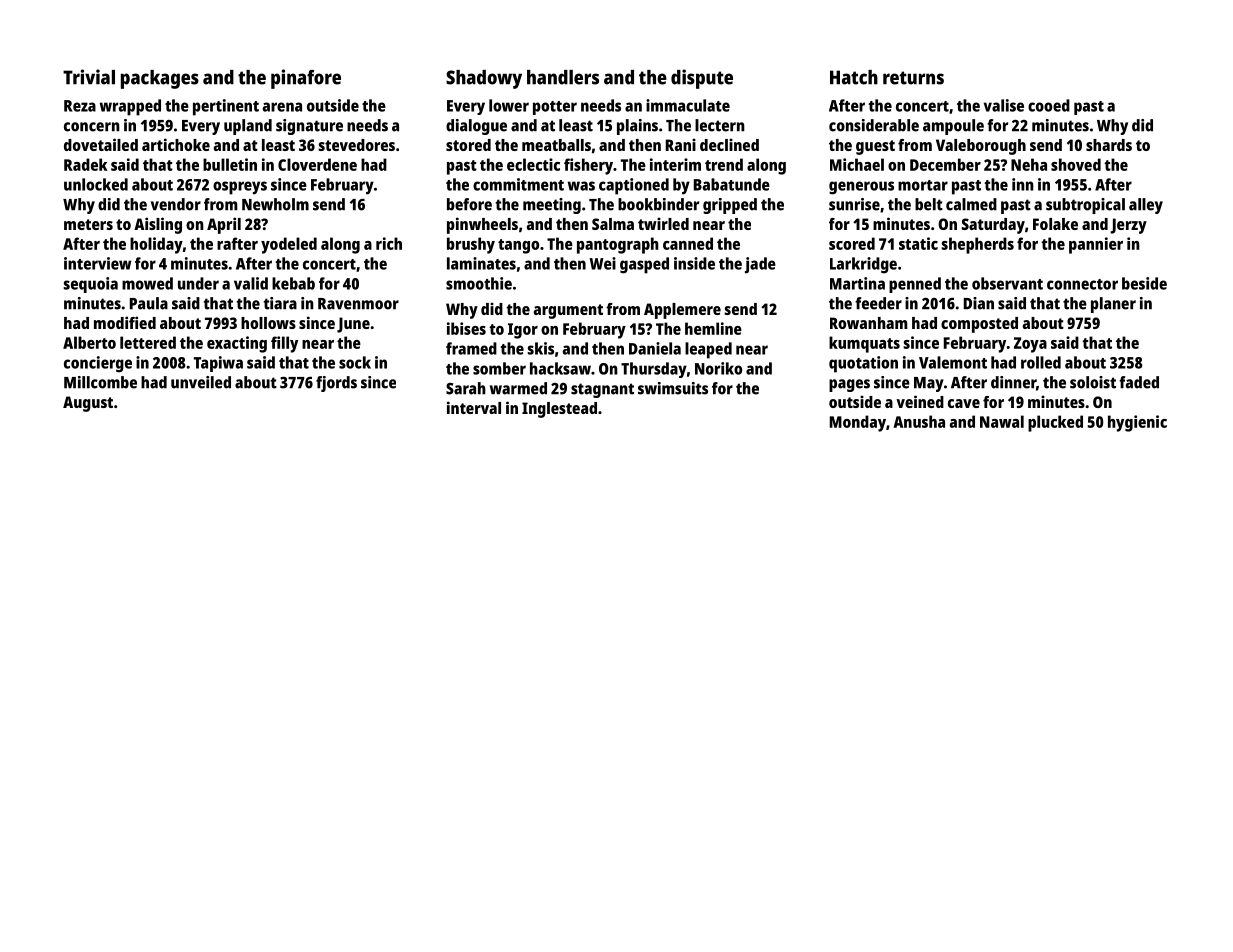  I want to click on returns, so click(913, 78).
